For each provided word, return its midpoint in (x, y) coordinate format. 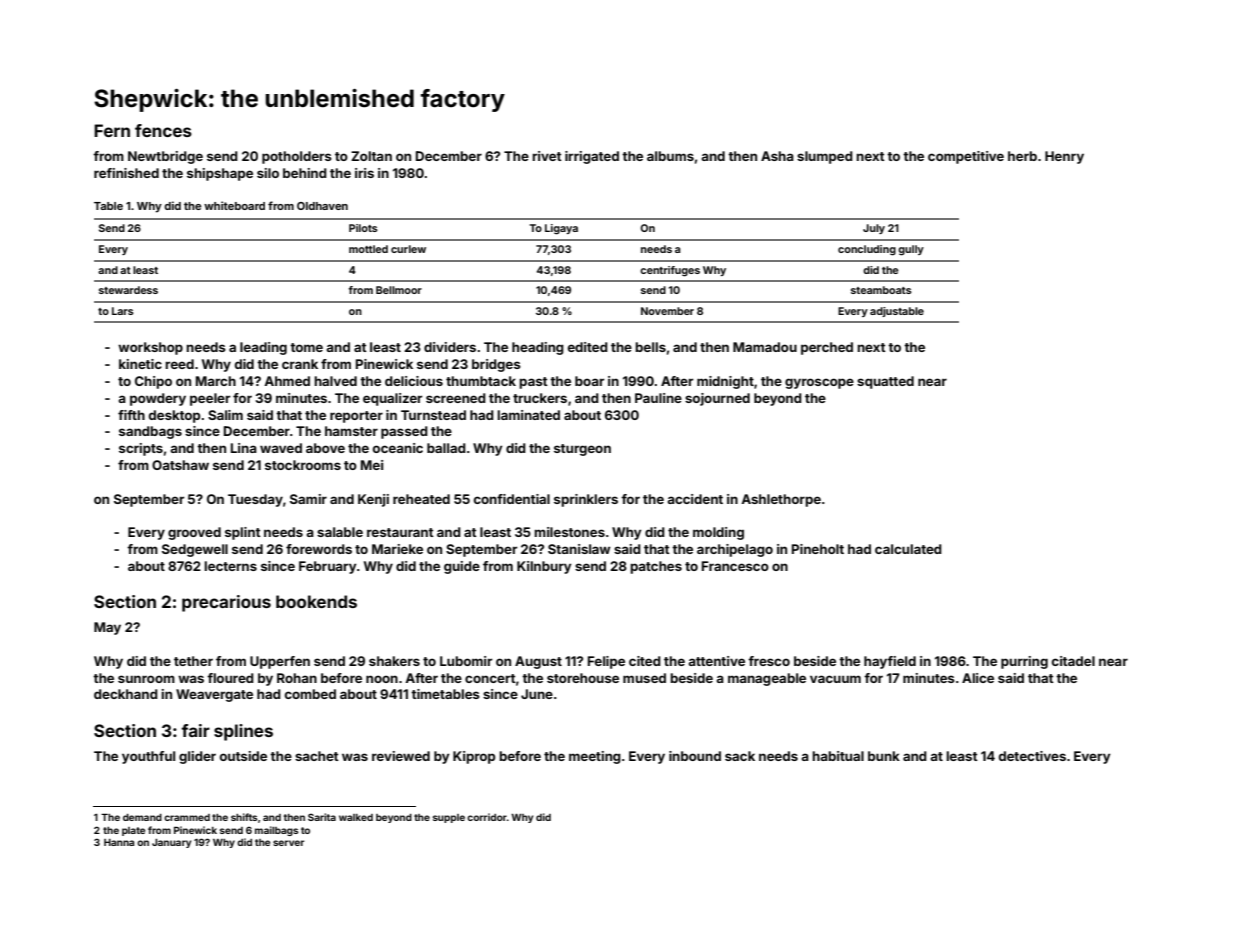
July (874, 229)
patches (656, 567)
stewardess (128, 290)
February (328, 567)
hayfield (890, 662)
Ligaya (561, 229)
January (171, 843)
